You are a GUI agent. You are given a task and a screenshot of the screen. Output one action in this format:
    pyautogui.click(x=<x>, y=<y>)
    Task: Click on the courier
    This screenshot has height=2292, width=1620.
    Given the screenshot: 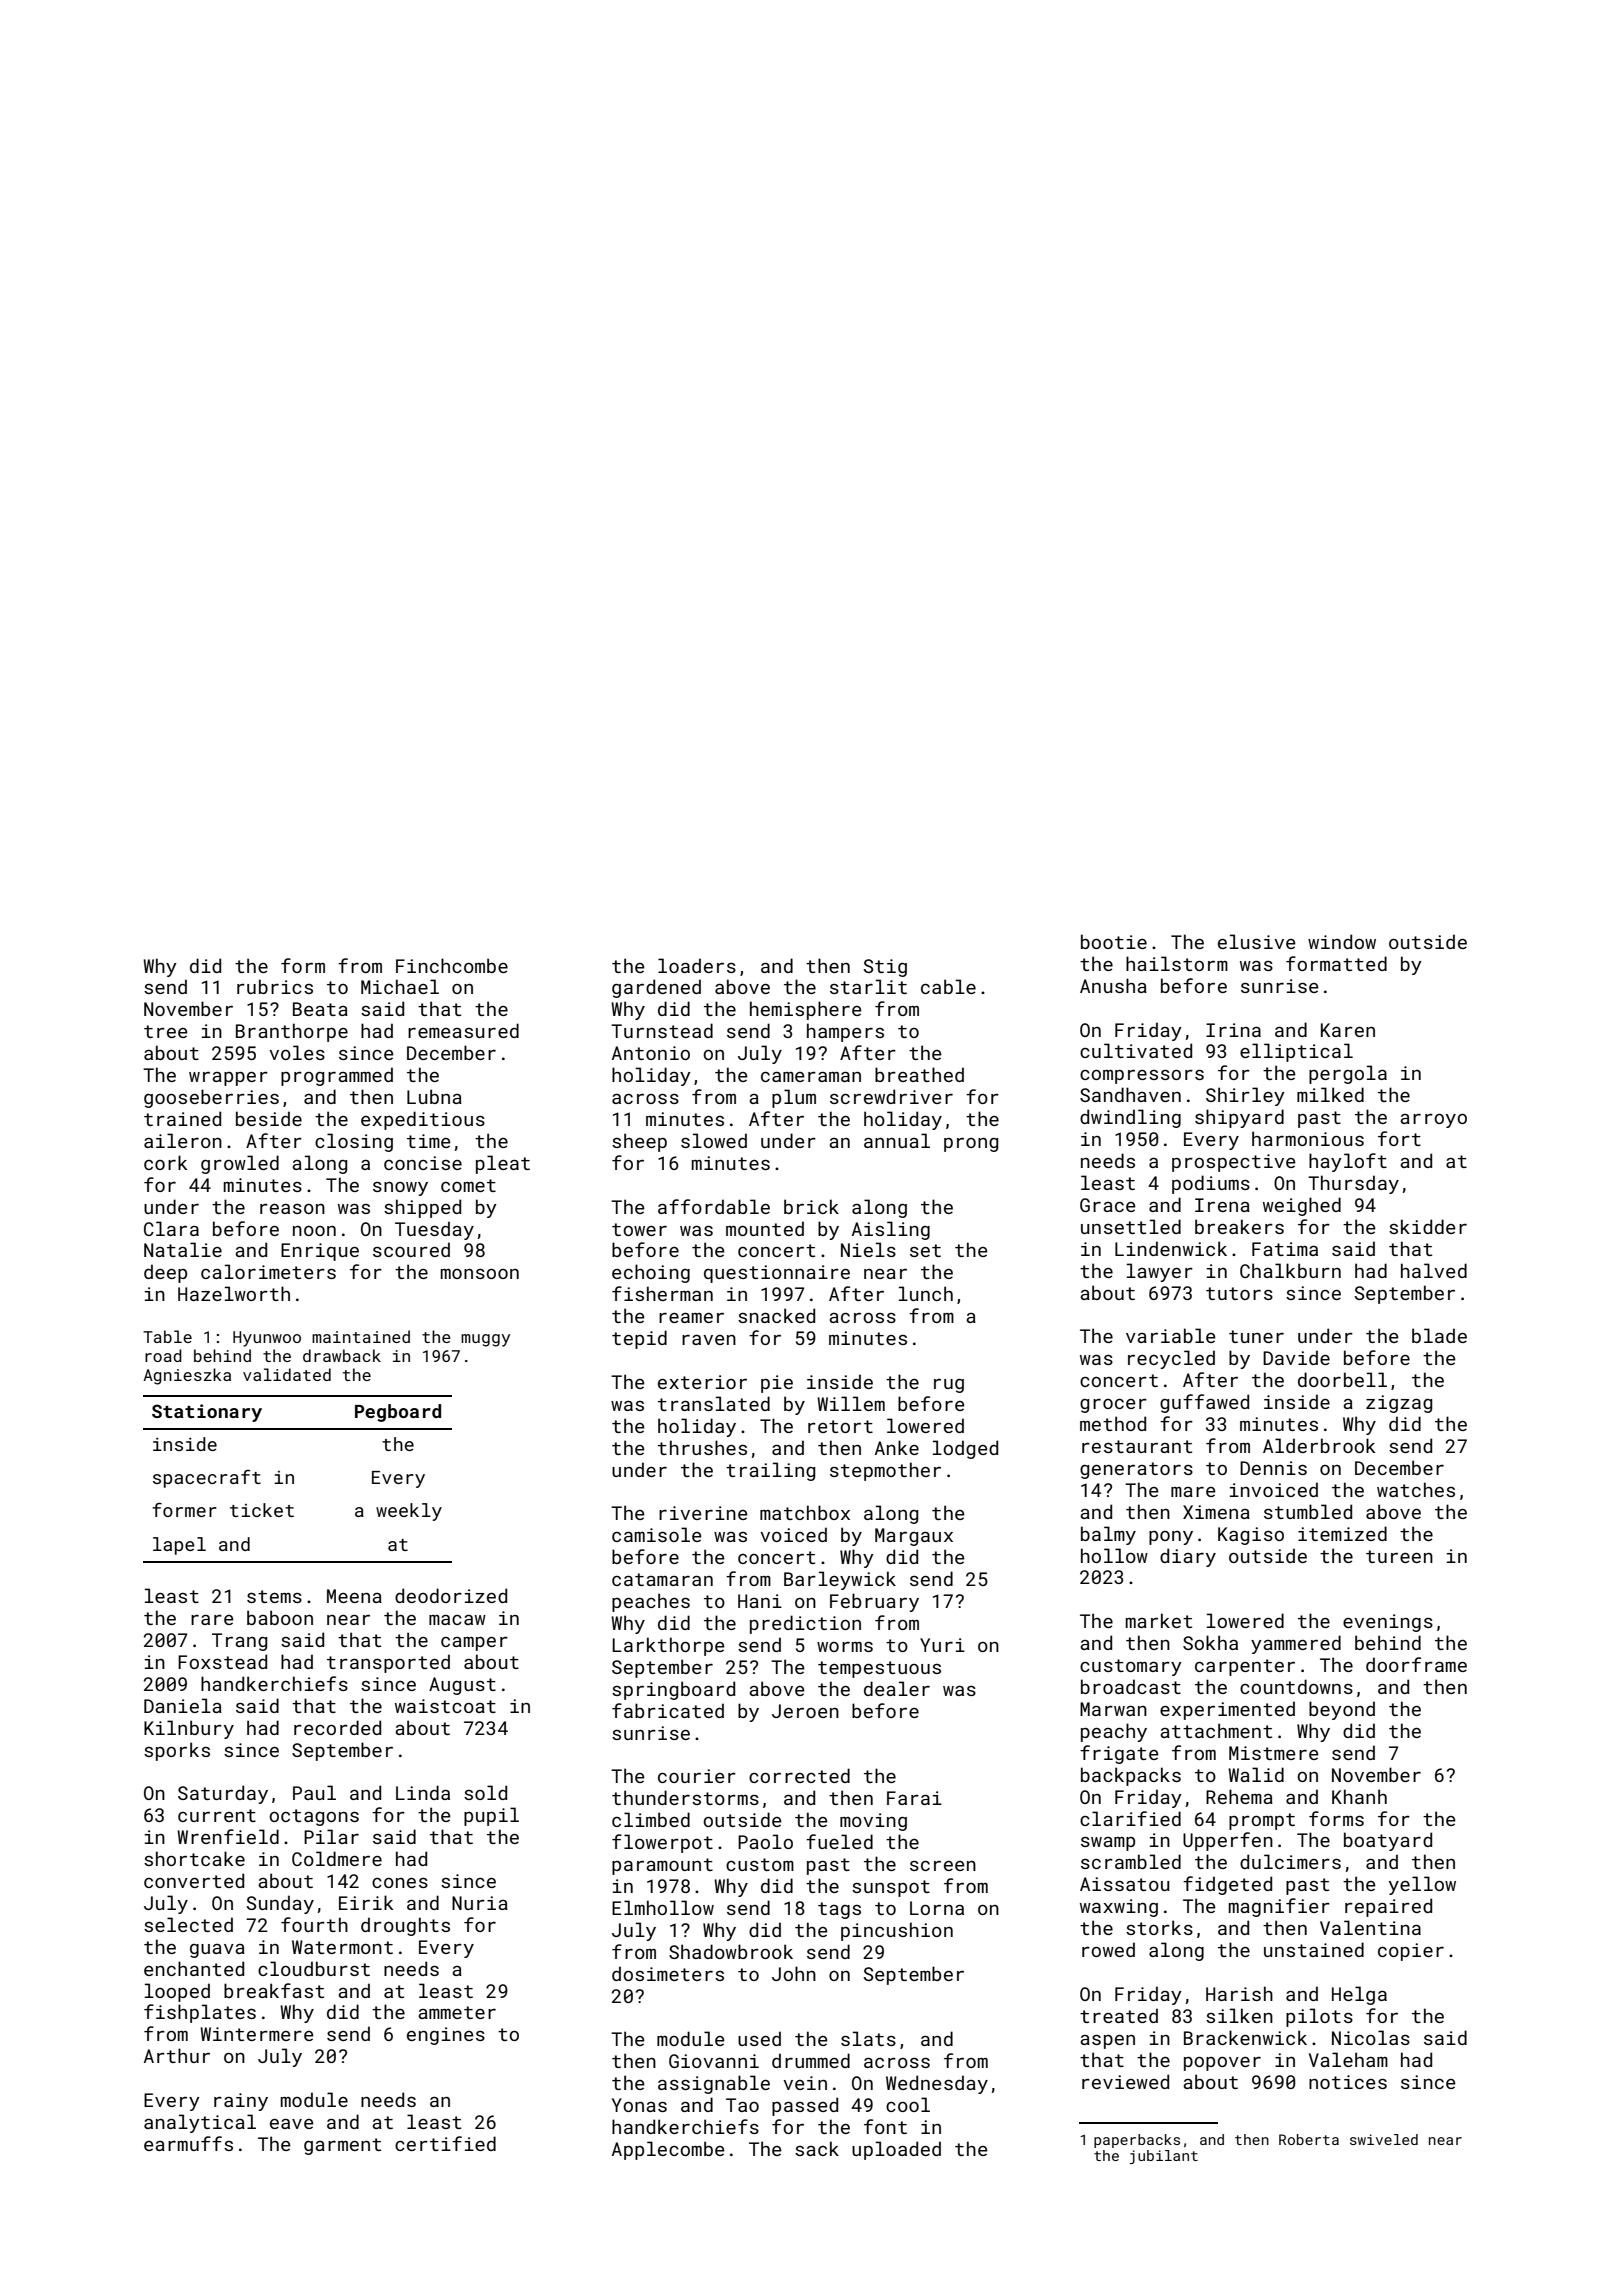 What is the action you would take?
    pyautogui.click(x=697, y=1776)
